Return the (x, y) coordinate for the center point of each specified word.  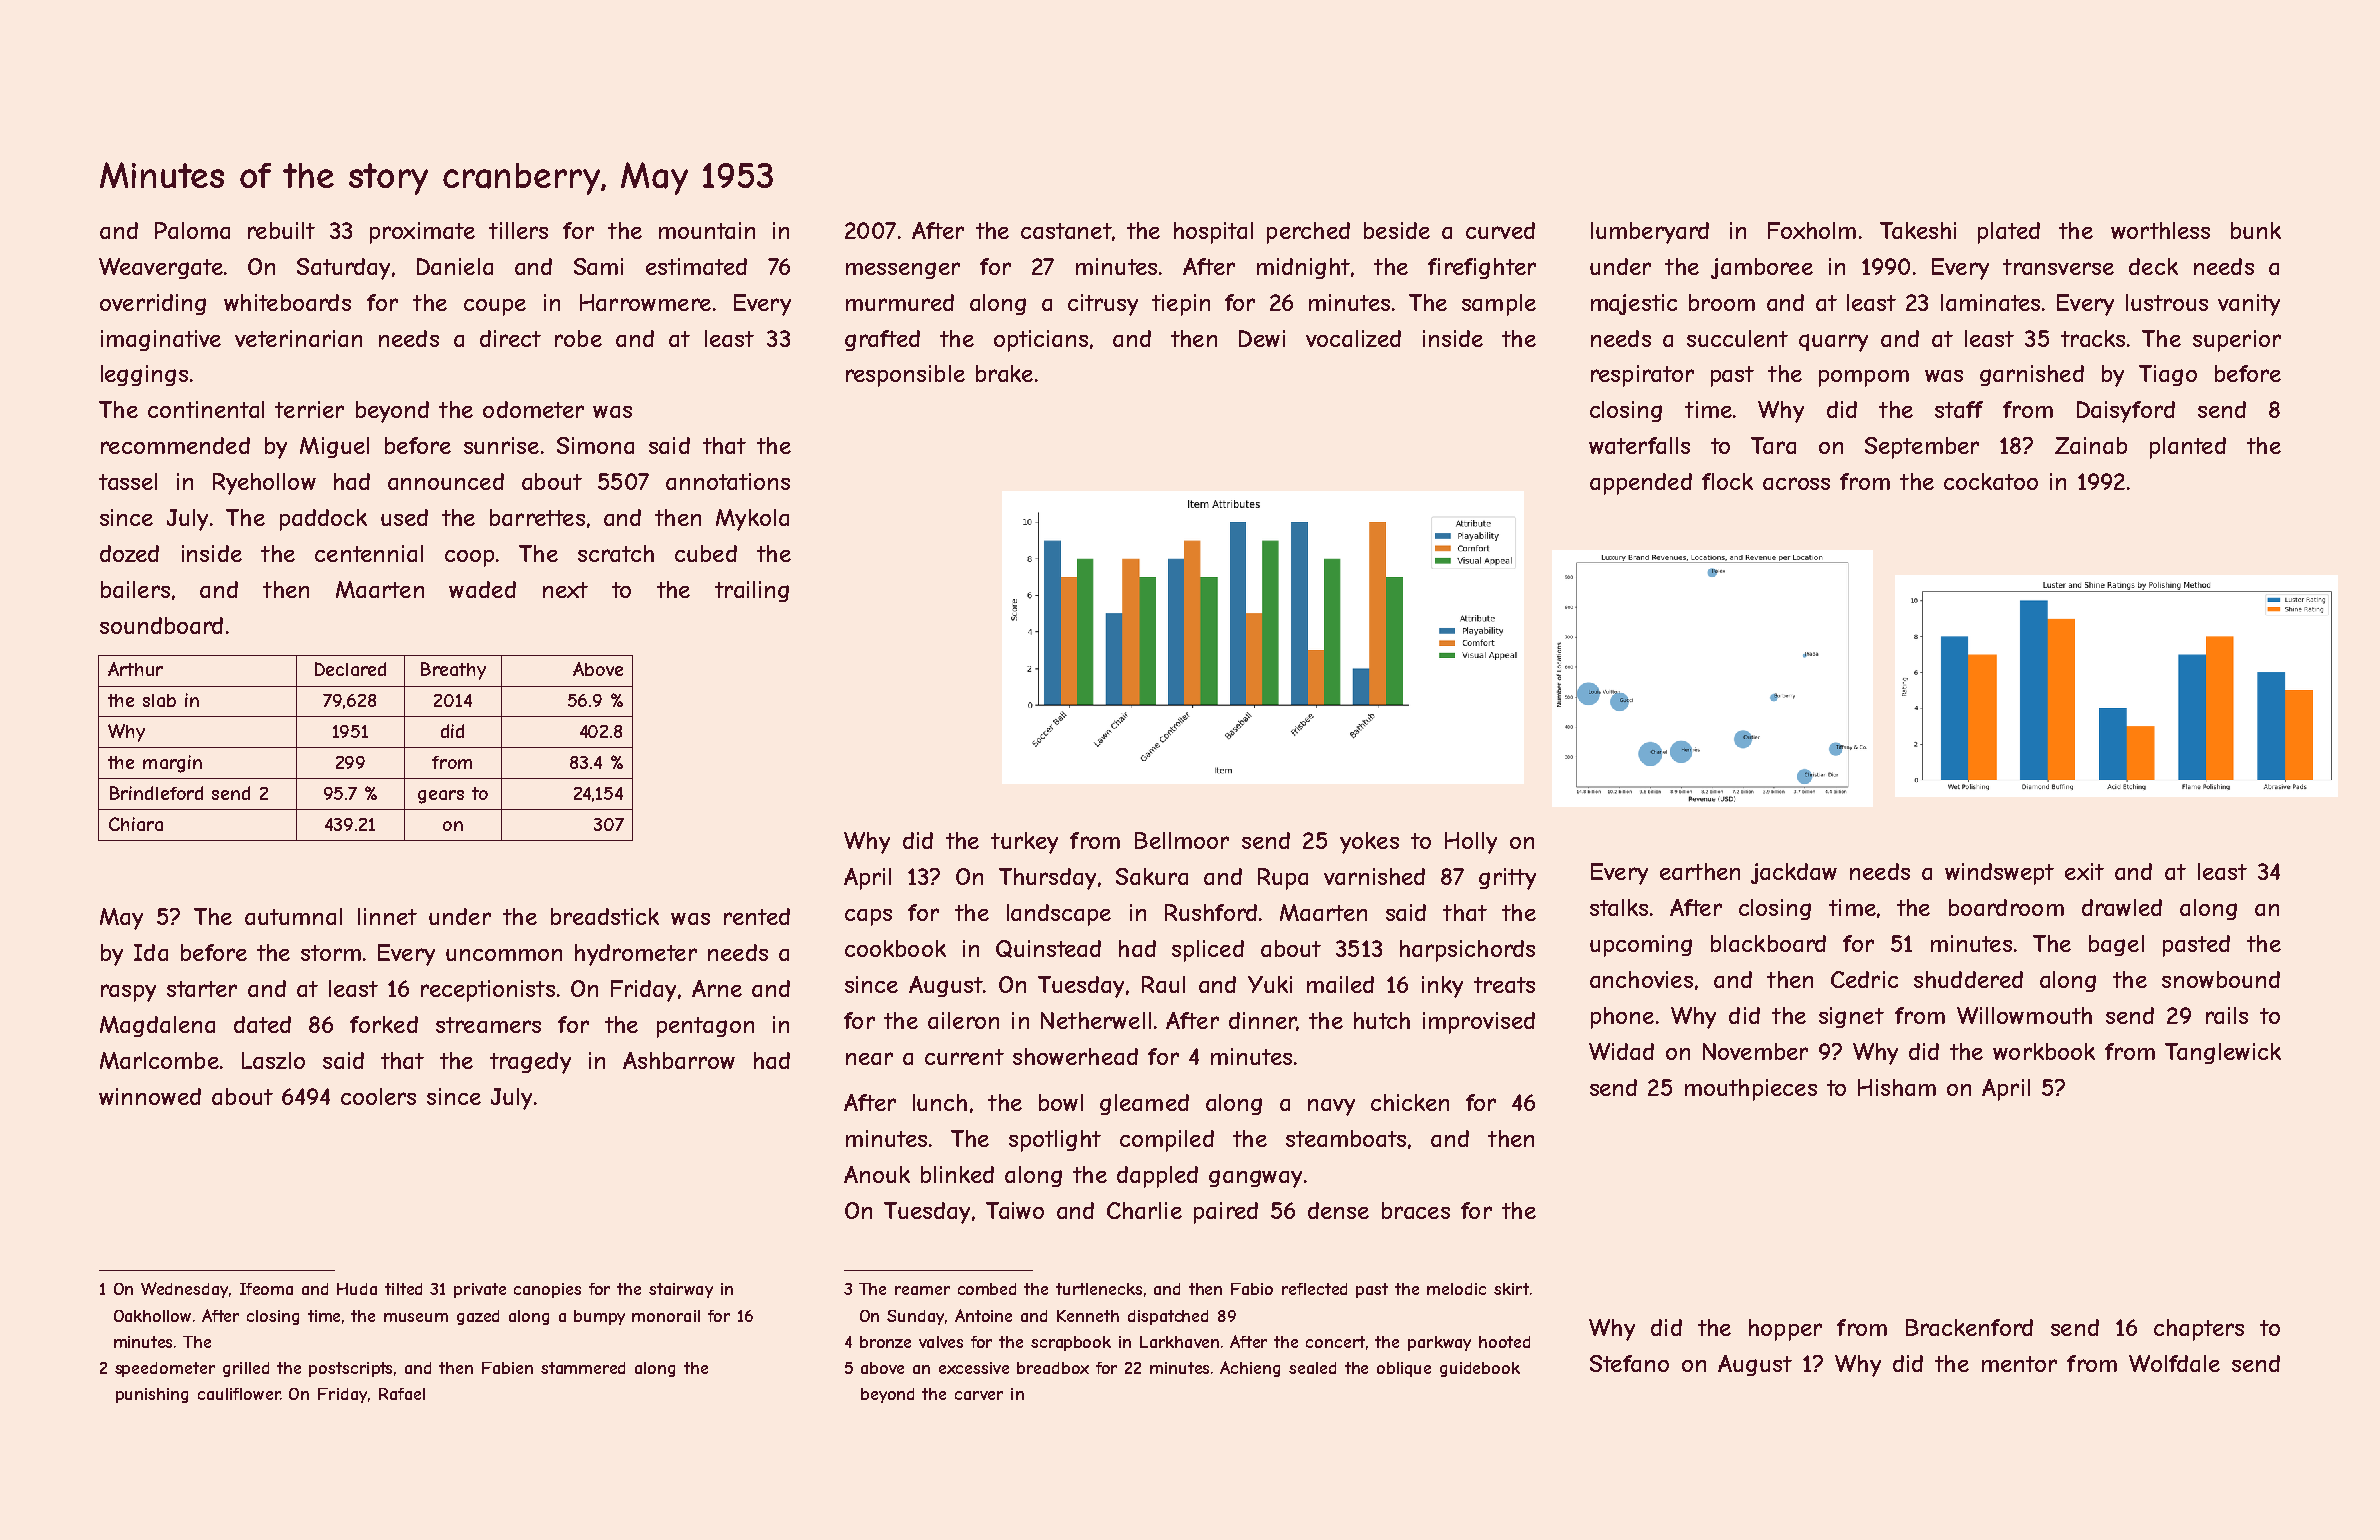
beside (1397, 230)
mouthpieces (1751, 1090)
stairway (681, 1290)
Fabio (1252, 1289)
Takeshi (1918, 230)
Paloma (192, 230)
